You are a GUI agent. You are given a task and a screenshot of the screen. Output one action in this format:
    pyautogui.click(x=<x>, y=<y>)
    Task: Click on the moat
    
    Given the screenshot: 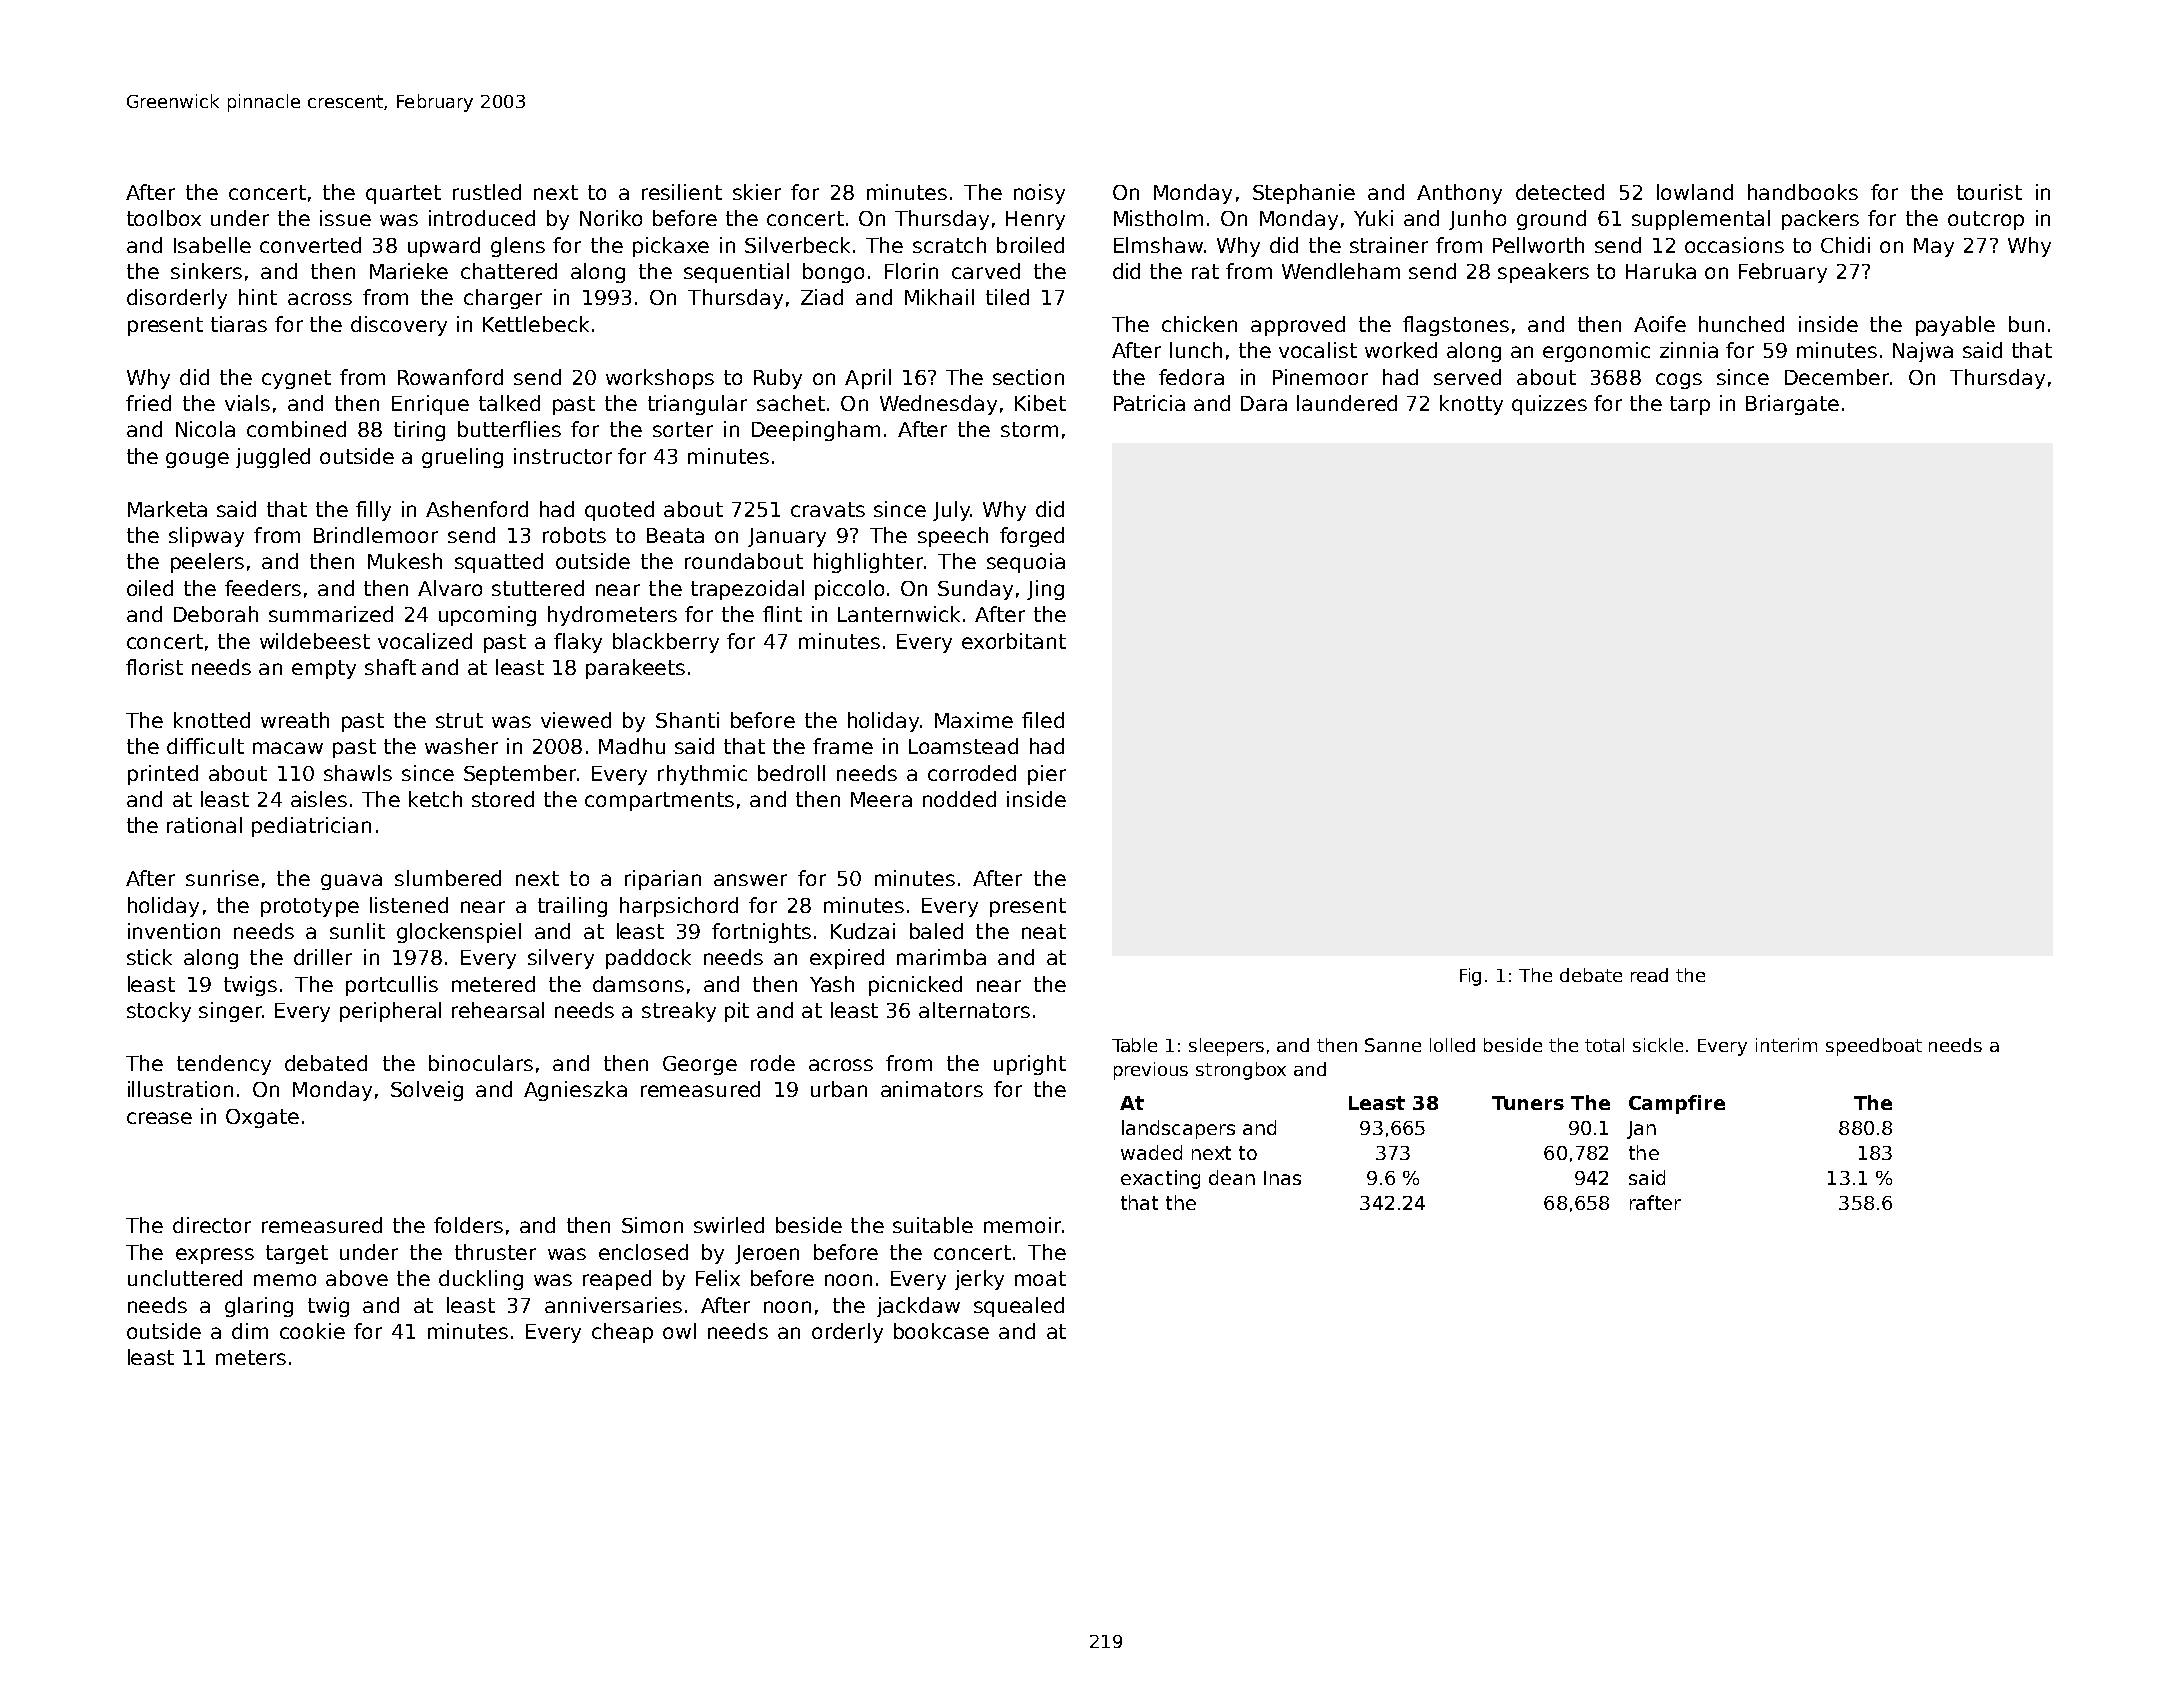 What is the action you would take?
    pyautogui.click(x=1040, y=1278)
